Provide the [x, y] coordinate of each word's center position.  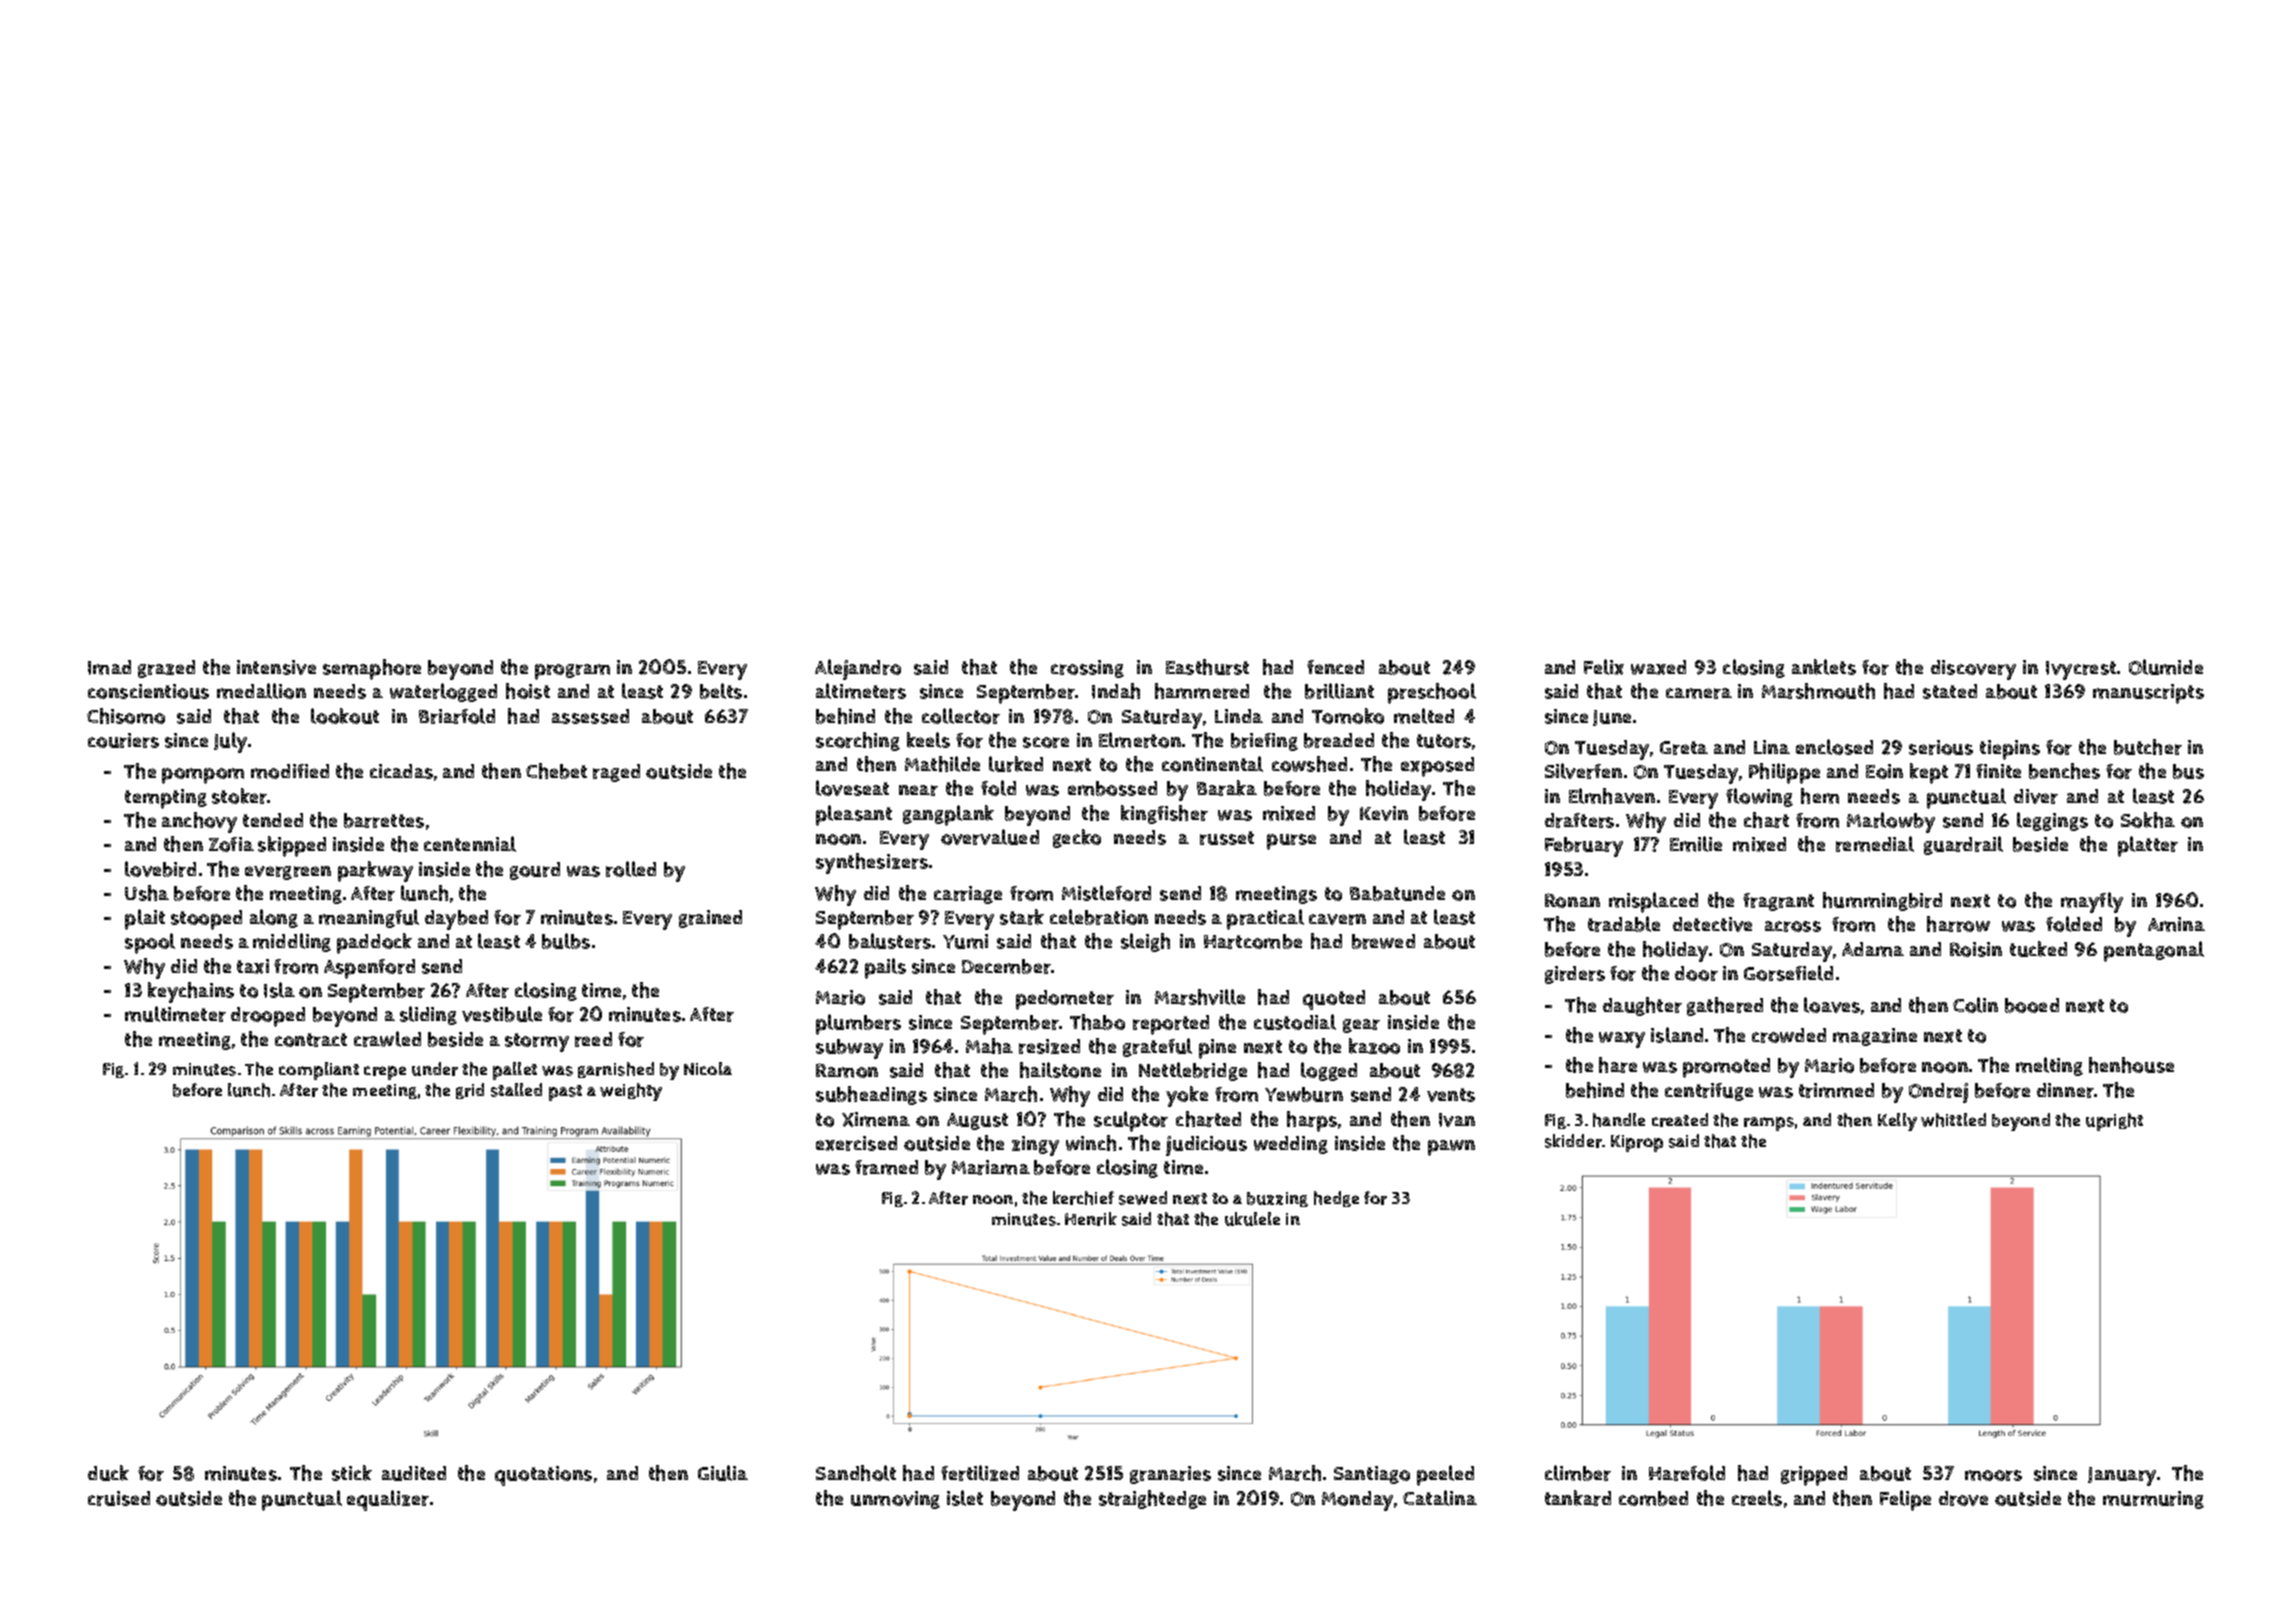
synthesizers [872, 863]
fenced [1335, 667]
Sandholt [856, 1473]
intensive [276, 667]
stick [352, 1473]
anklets [1824, 667]
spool [150, 943]
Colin [1975, 1005]
